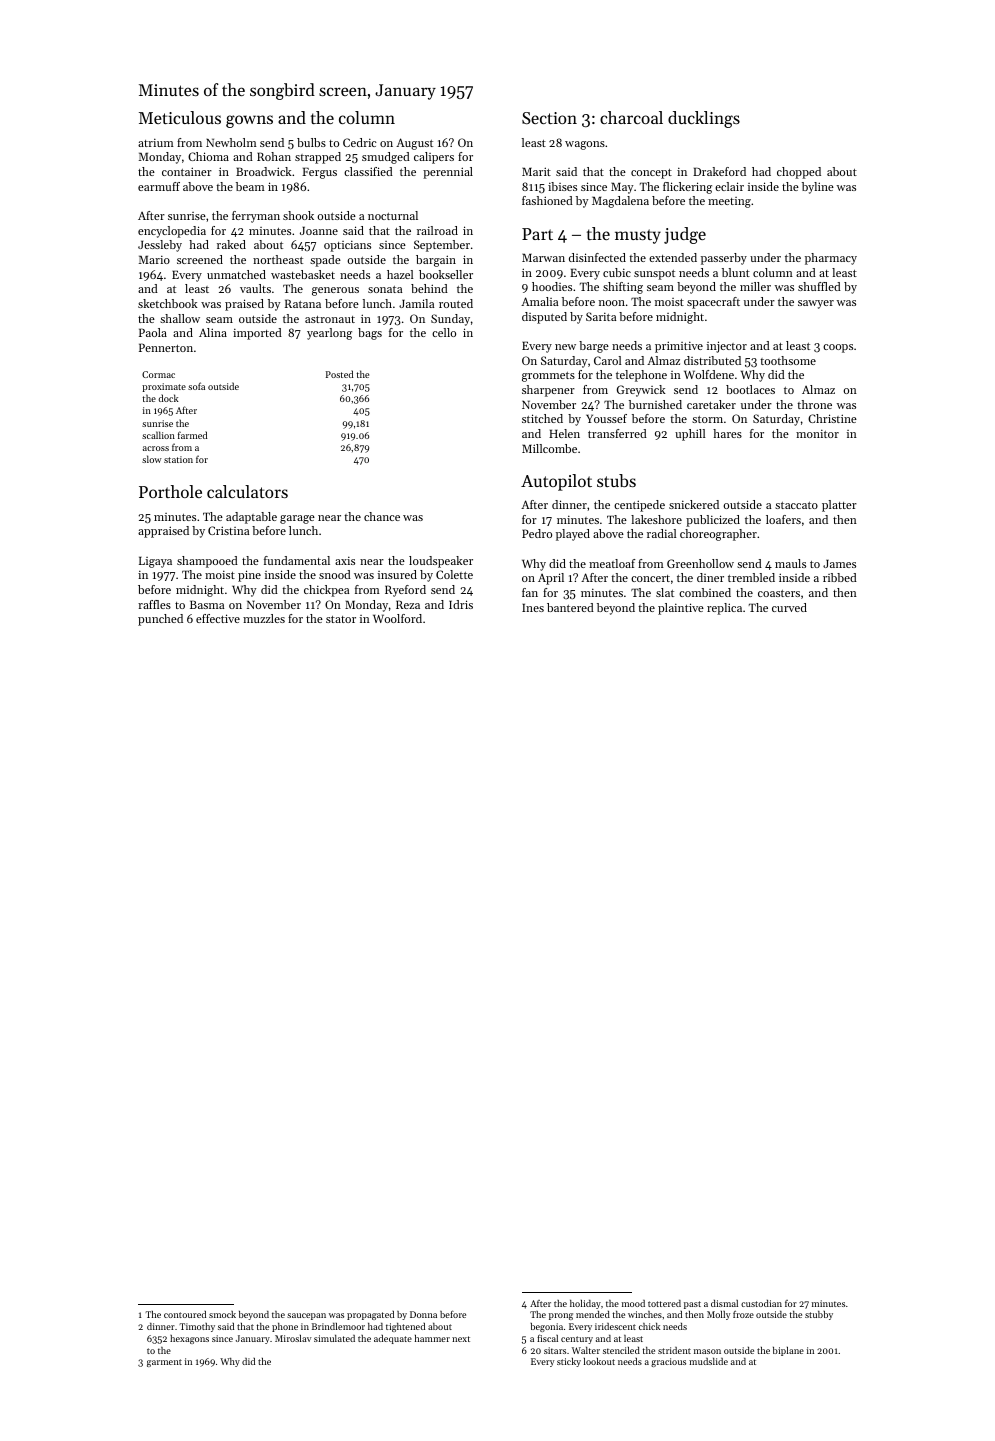 This screenshot has width=995, height=1441. What do you see at coordinates (155, 562) in the screenshot?
I see `Ligaya` at bounding box center [155, 562].
